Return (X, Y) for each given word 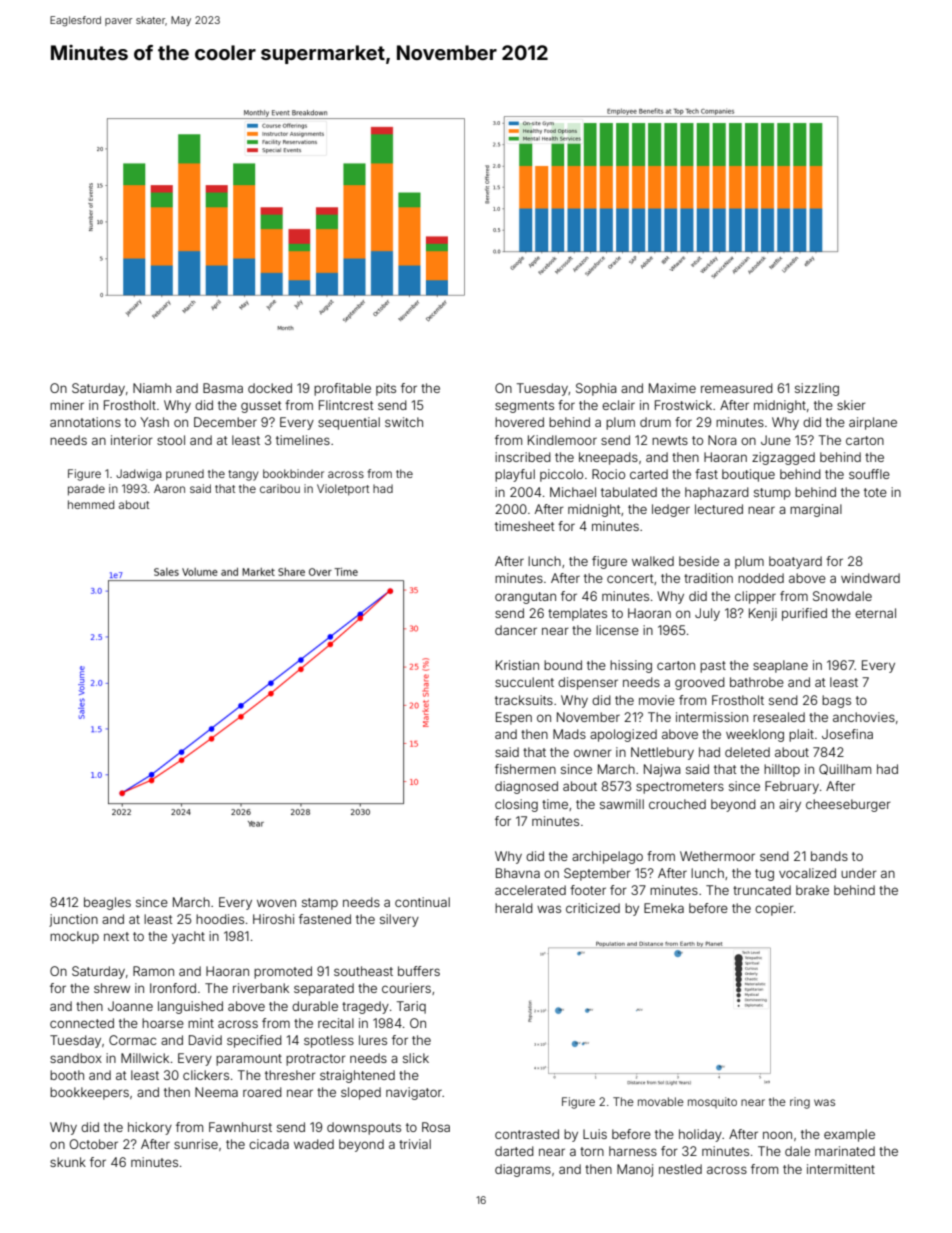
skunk (68, 1162)
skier (851, 405)
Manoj (635, 1170)
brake (812, 890)
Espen (514, 718)
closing (516, 805)
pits (386, 389)
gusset (261, 407)
